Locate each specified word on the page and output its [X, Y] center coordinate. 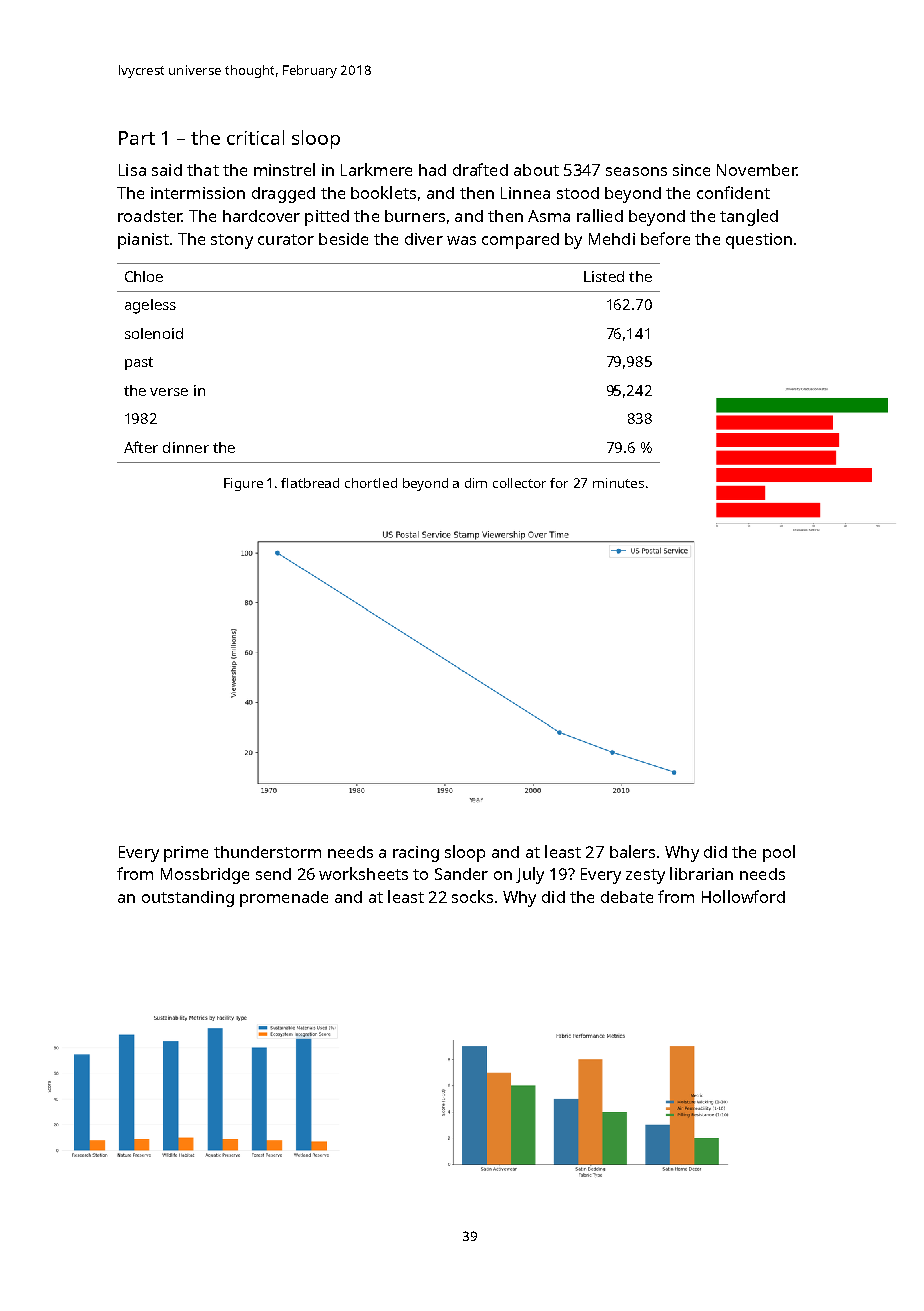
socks [472, 896]
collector [519, 483]
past [139, 363]
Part [137, 138]
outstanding [188, 899]
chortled [371, 483]
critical [255, 137]
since [691, 170]
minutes [618, 483]
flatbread [310, 483]
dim [476, 483]
